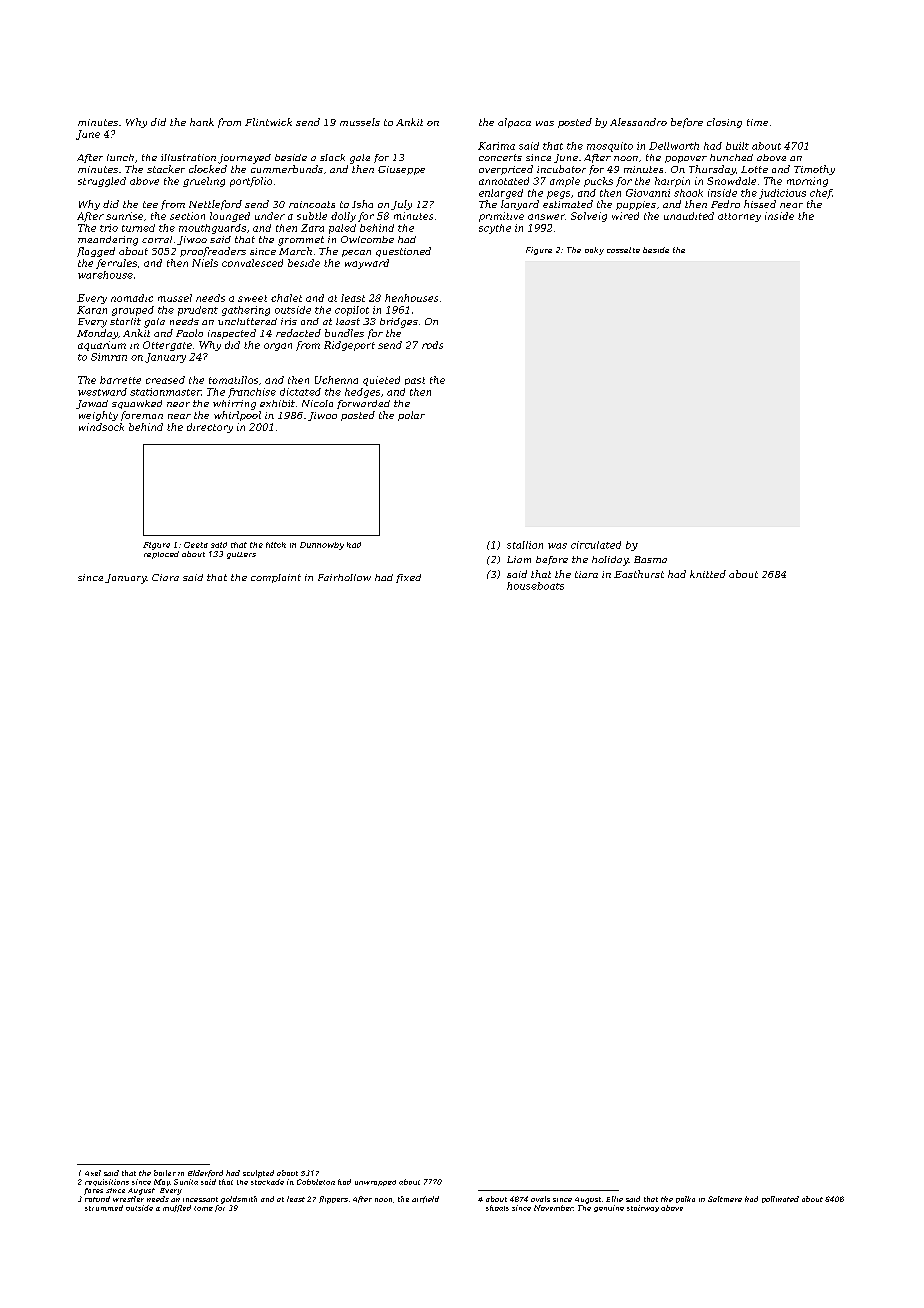  I want to click on Flintwick, so click(268, 122).
